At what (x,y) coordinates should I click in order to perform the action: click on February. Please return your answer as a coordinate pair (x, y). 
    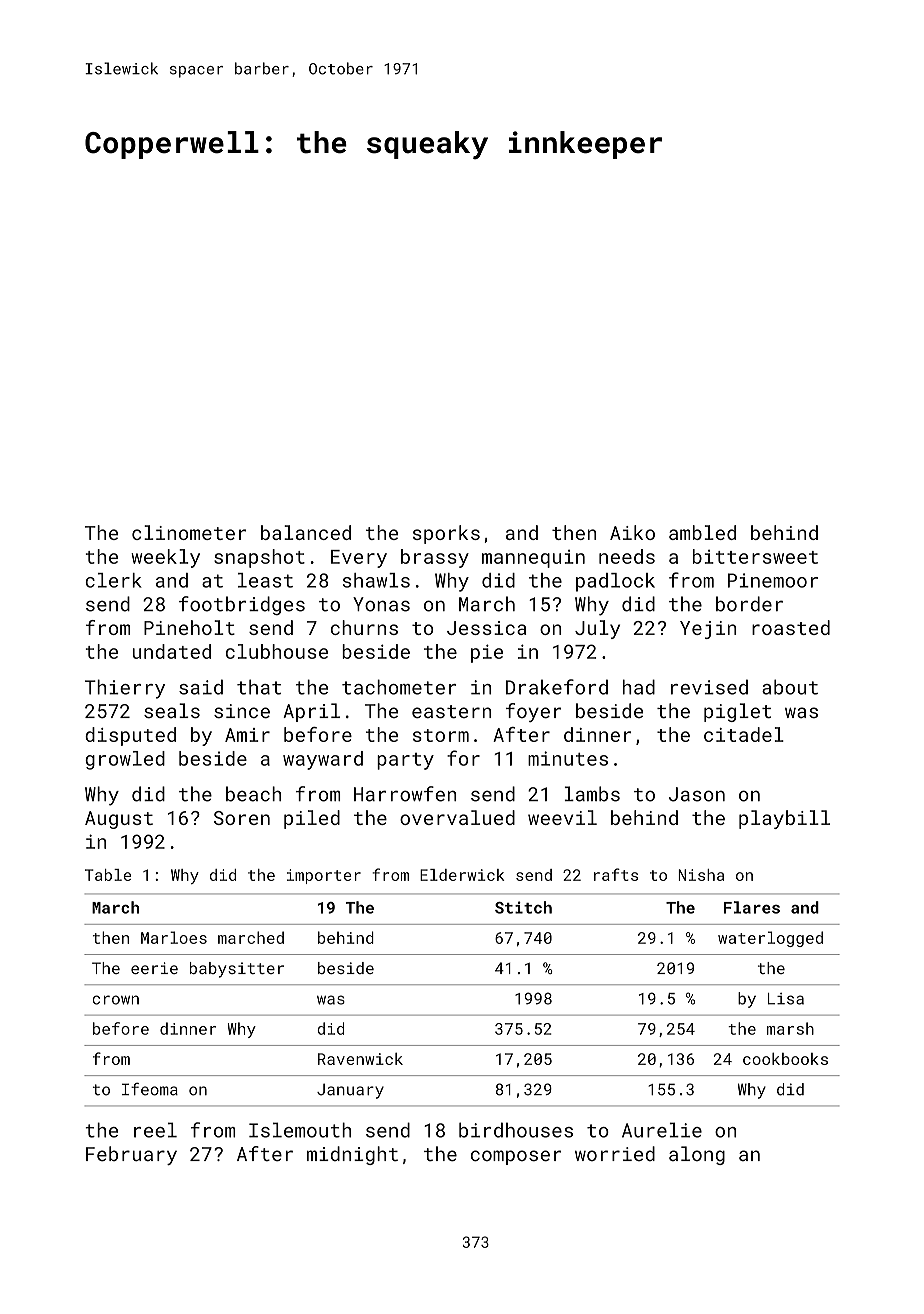
    Looking at the image, I should click on (131, 1155).
